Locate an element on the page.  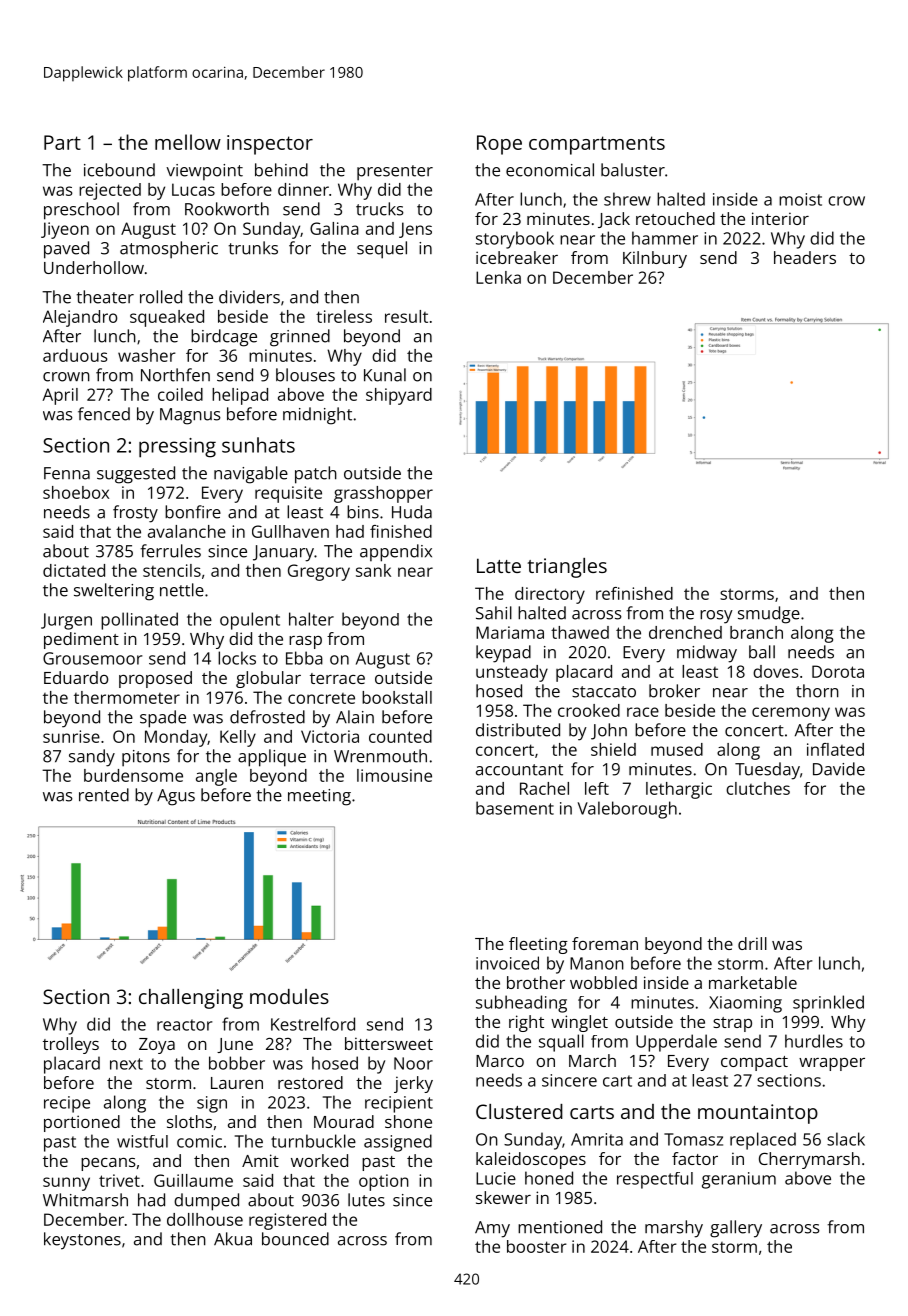
rosy is located at coordinates (716, 617).
